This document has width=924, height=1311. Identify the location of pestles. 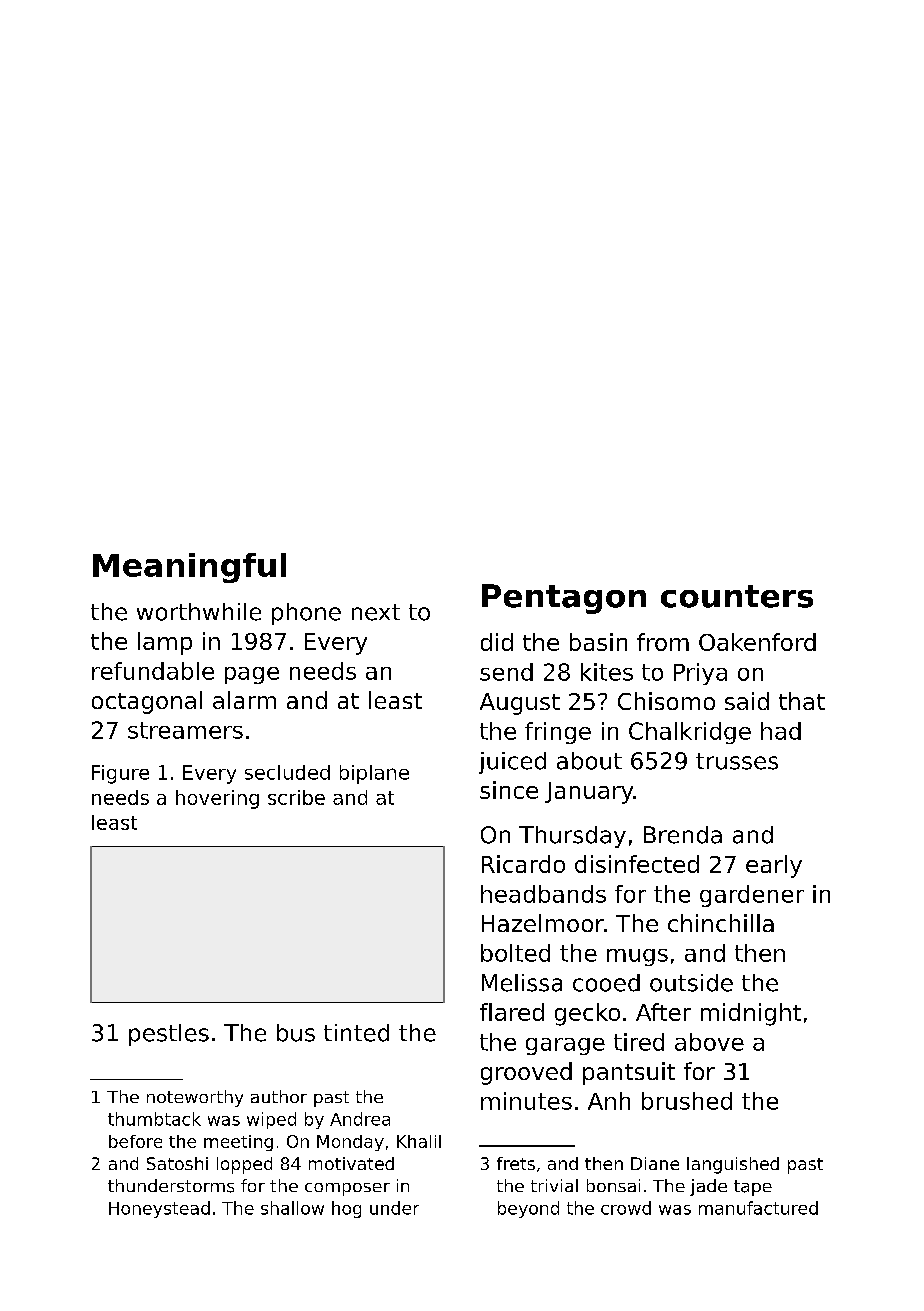
(169, 1035).
